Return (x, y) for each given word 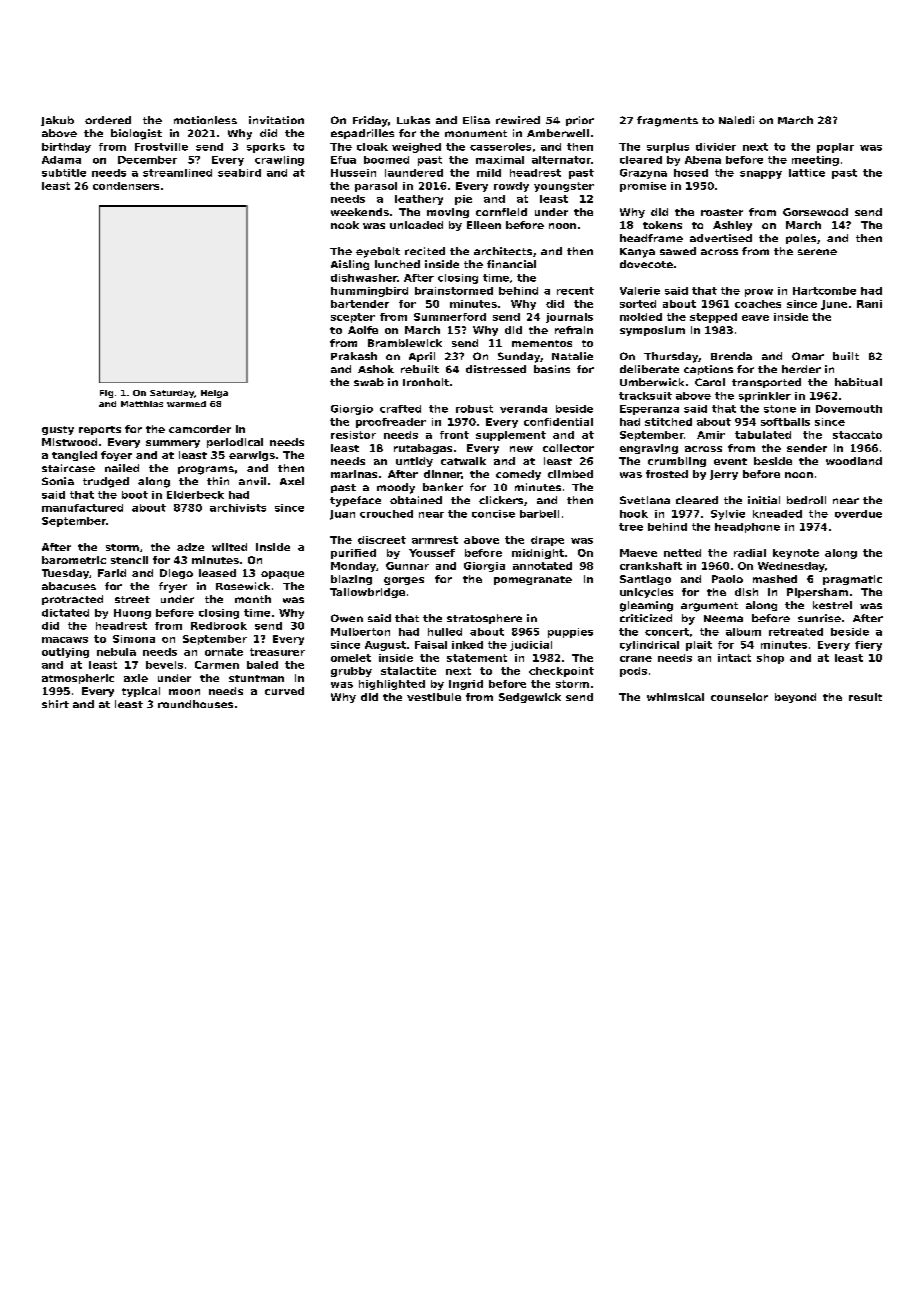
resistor (353, 435)
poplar (835, 148)
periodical (235, 443)
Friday (370, 121)
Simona (134, 639)
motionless (205, 120)
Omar (808, 356)
